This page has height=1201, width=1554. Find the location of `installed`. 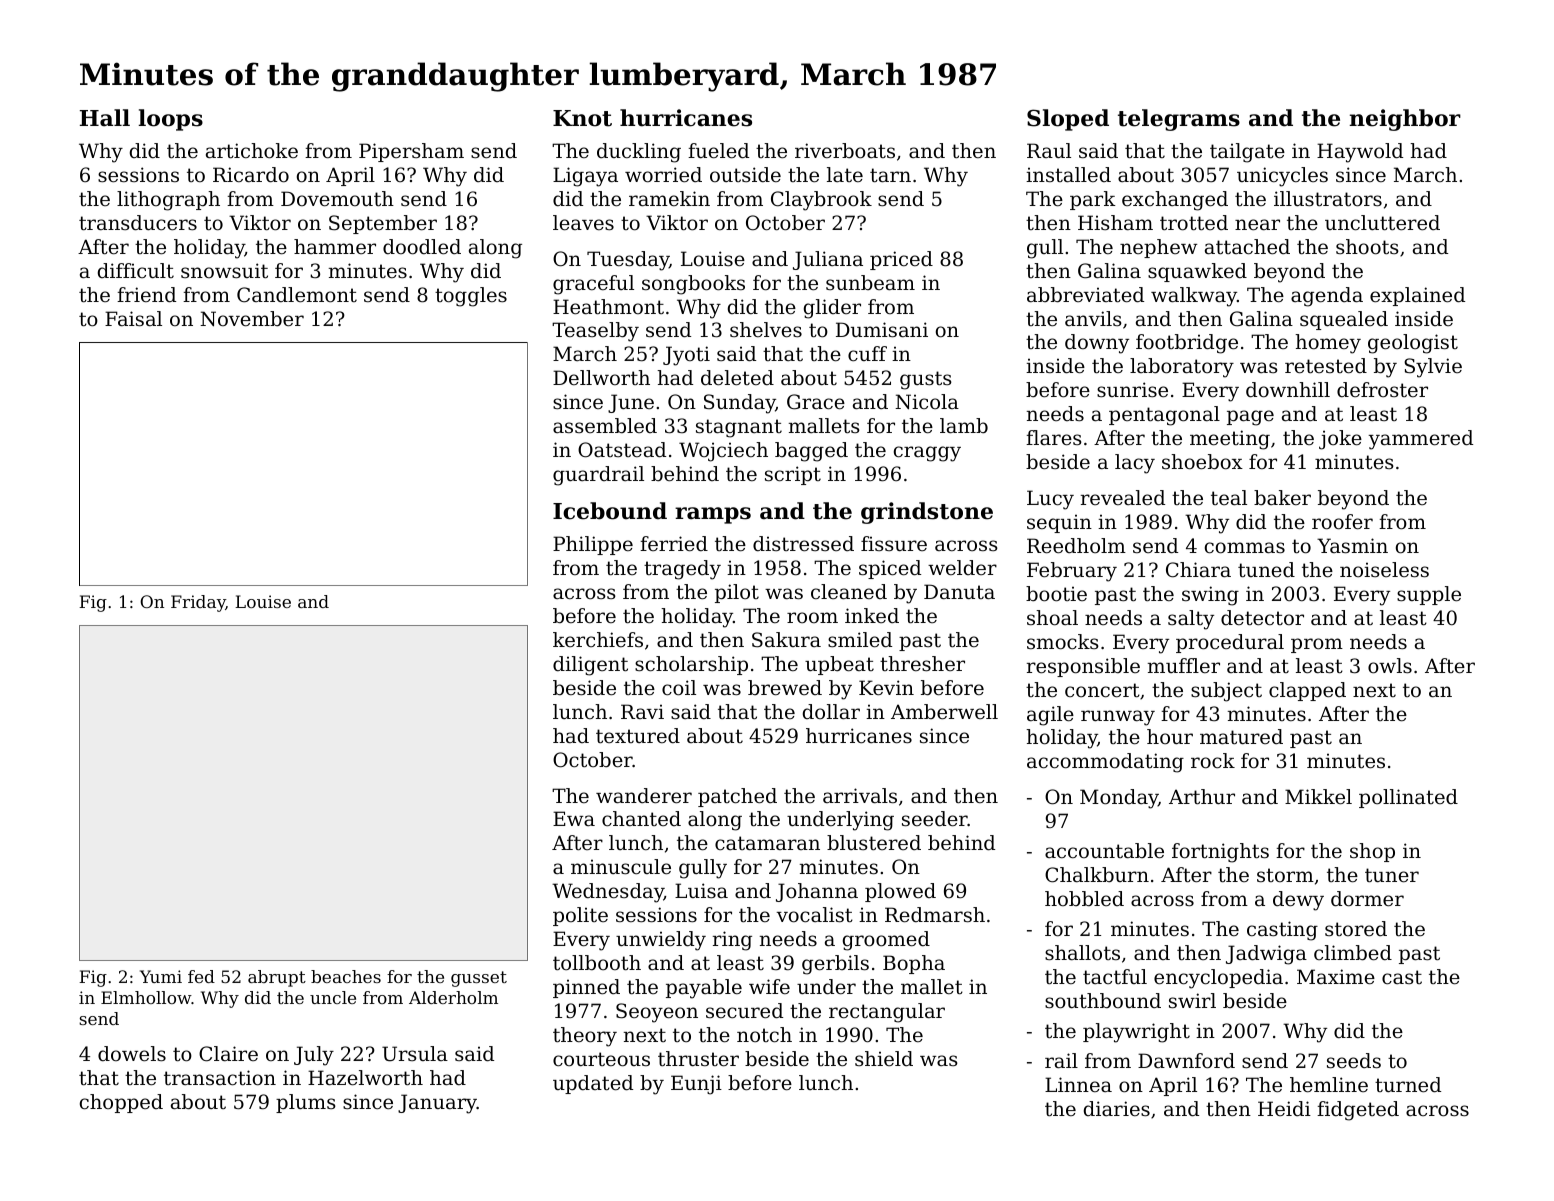

installed is located at coordinates (1068, 175).
